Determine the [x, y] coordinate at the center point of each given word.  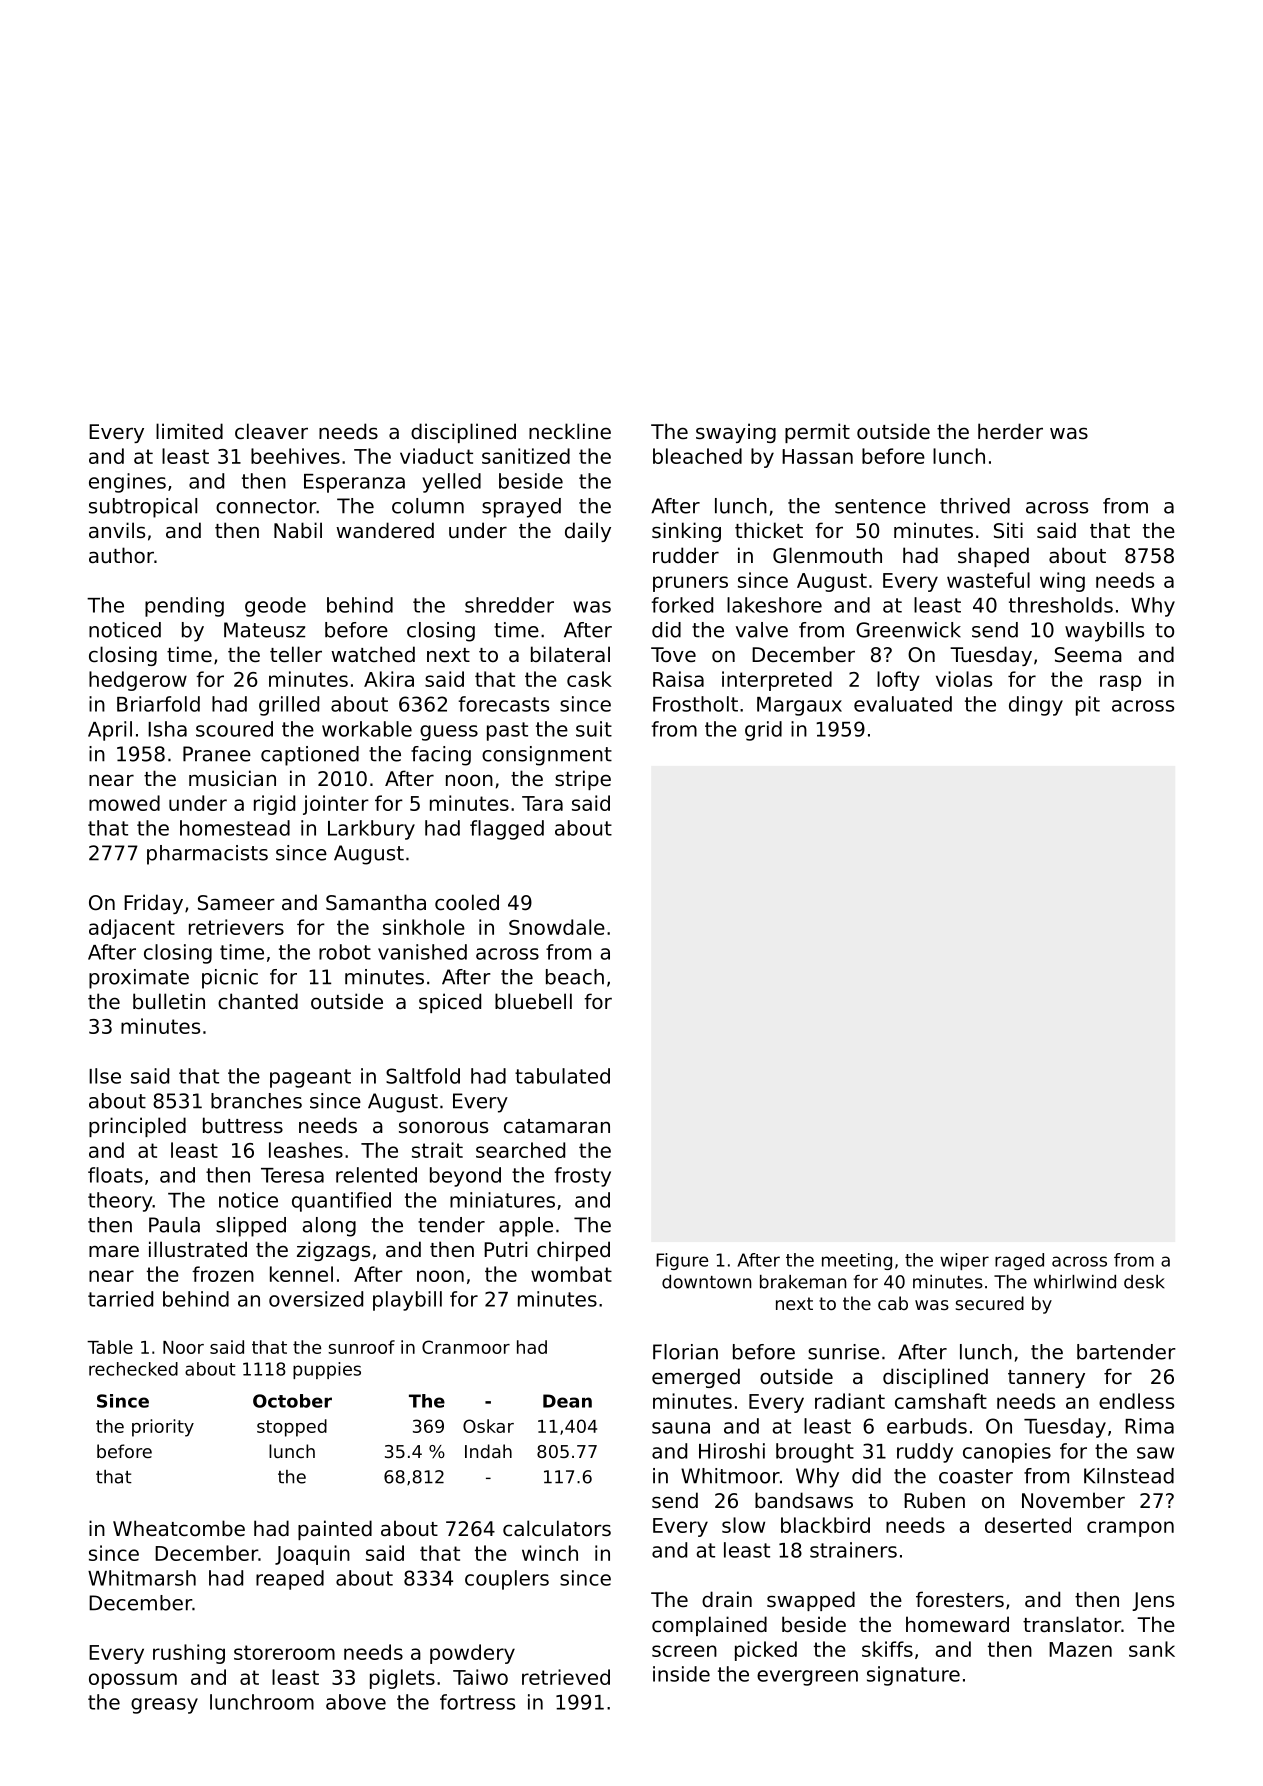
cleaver [271, 431]
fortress [477, 1702]
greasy [164, 1706]
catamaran [557, 1126]
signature [913, 1676]
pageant [310, 1078]
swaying [736, 433]
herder [1010, 431]
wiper [964, 1261]
